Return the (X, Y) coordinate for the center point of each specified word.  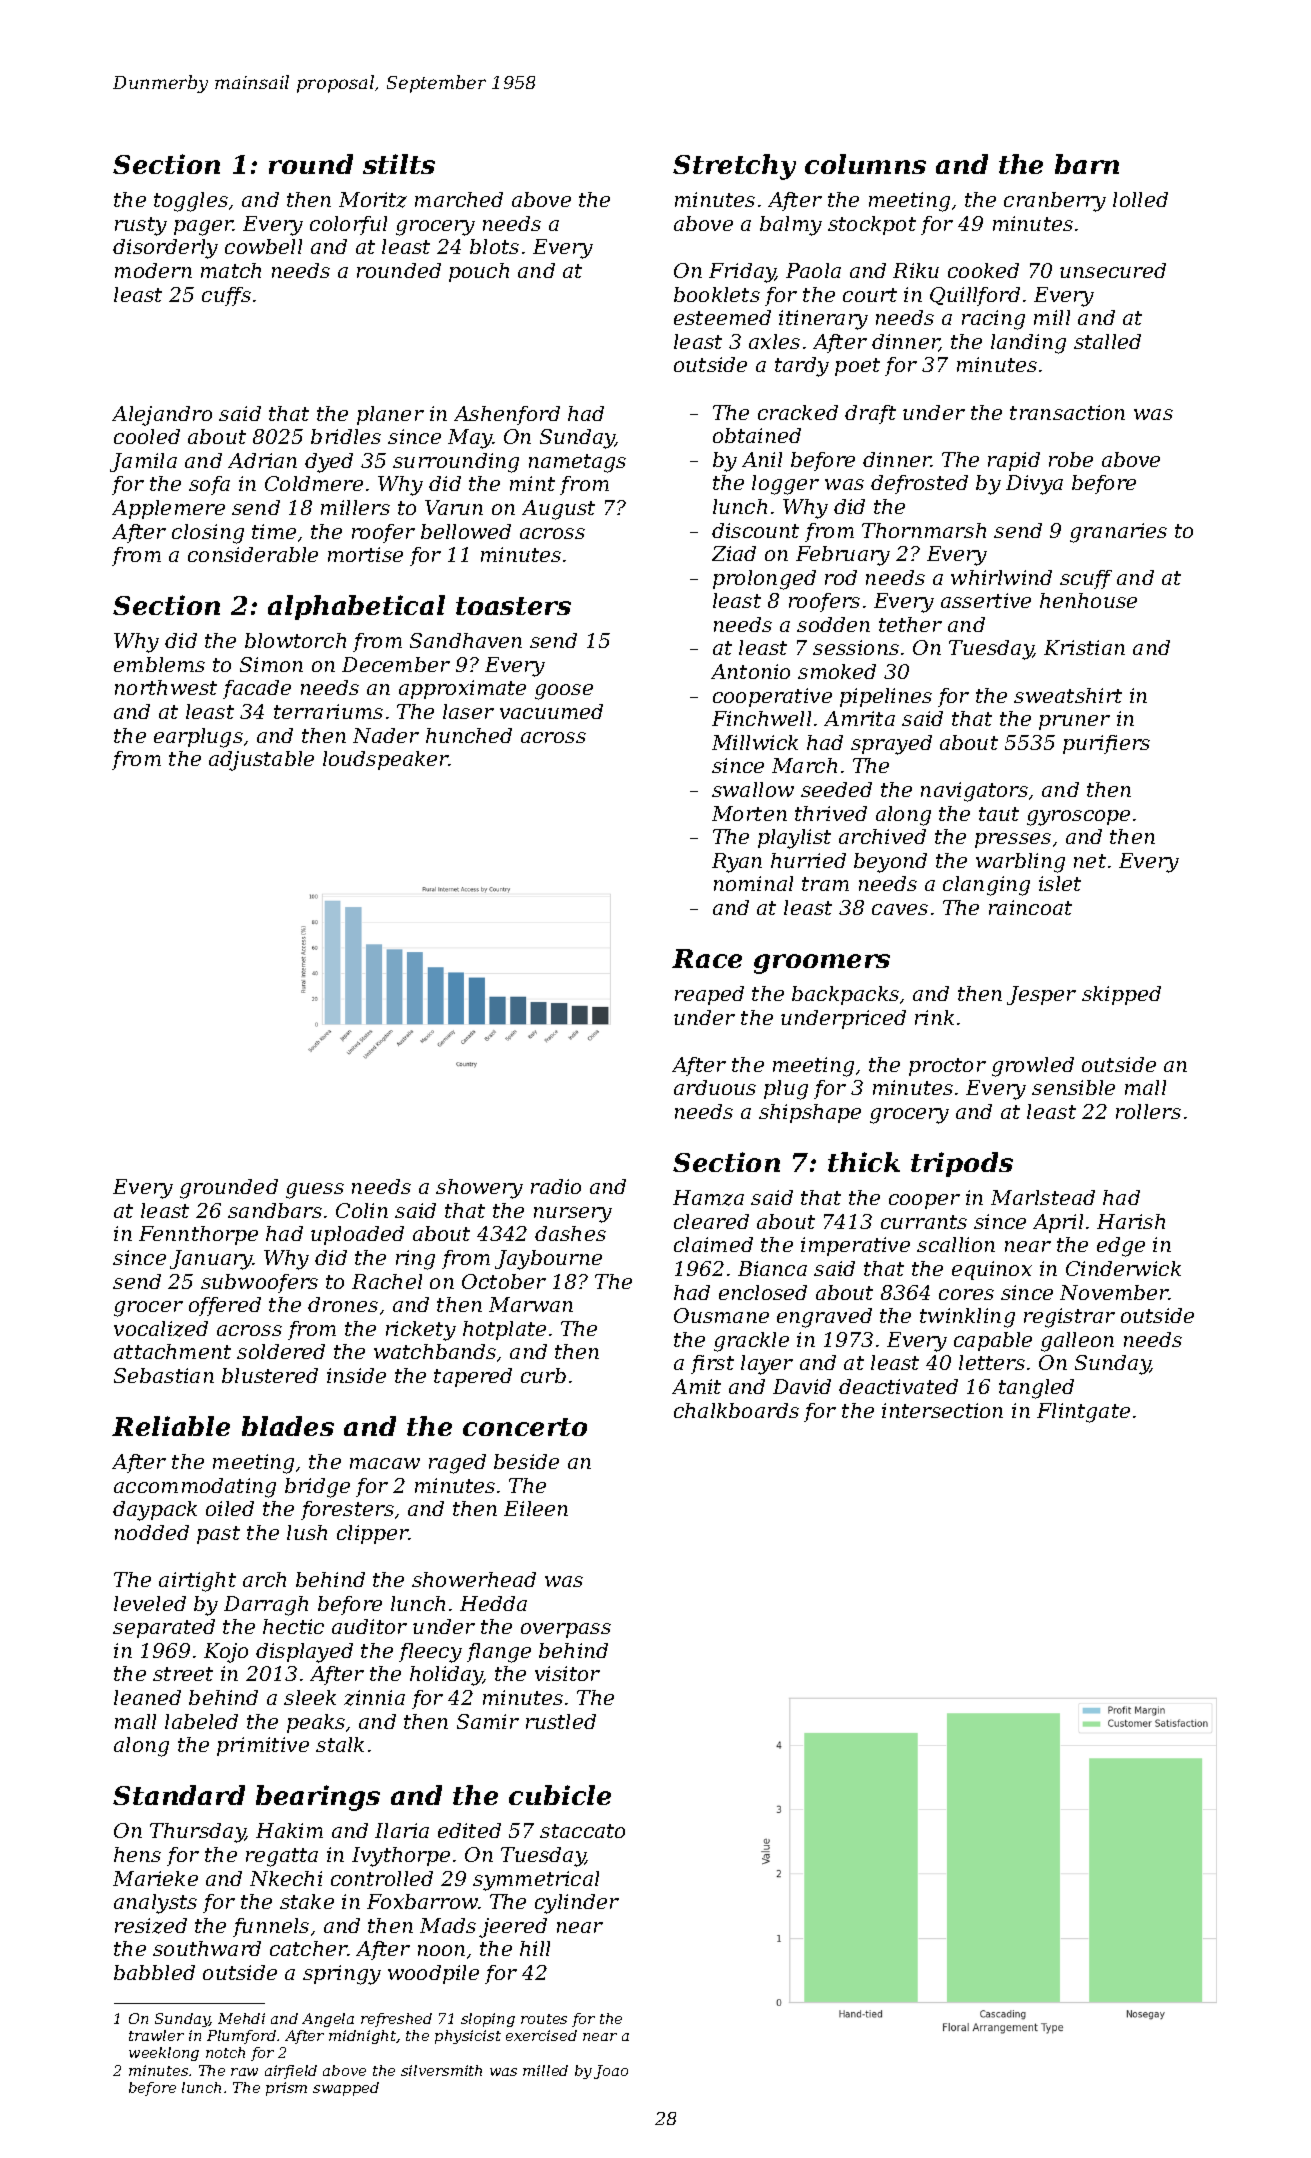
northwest (166, 687)
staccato (582, 1831)
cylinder (577, 1904)
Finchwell (761, 718)
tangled (1036, 1389)
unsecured (1113, 270)
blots (494, 246)
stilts (399, 164)
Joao (611, 2072)
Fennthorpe (198, 1235)
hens (137, 1854)
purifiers (1106, 744)
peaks (316, 1723)
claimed (713, 1244)
